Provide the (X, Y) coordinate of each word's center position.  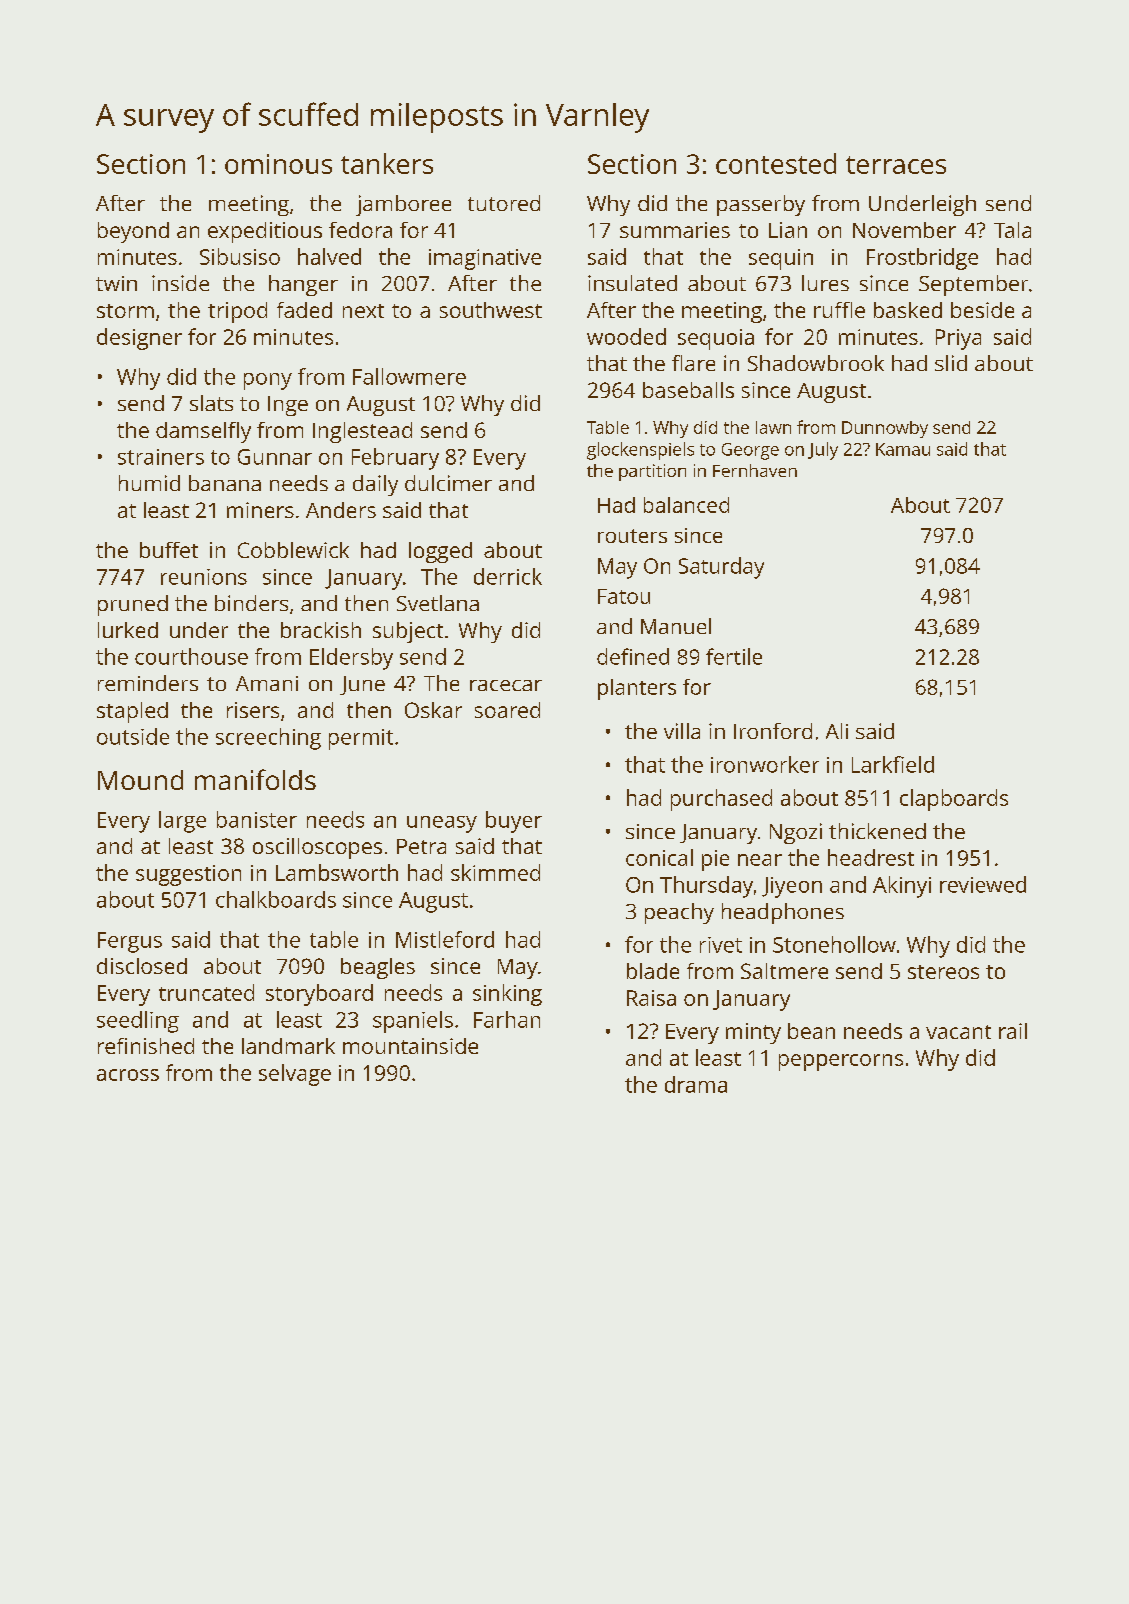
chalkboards (276, 899)
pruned (133, 605)
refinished (146, 1046)
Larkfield (893, 764)
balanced (686, 505)
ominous (278, 164)
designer (139, 339)
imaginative (485, 259)
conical (659, 857)
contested (776, 163)
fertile (734, 656)
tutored (504, 203)
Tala (1012, 230)
